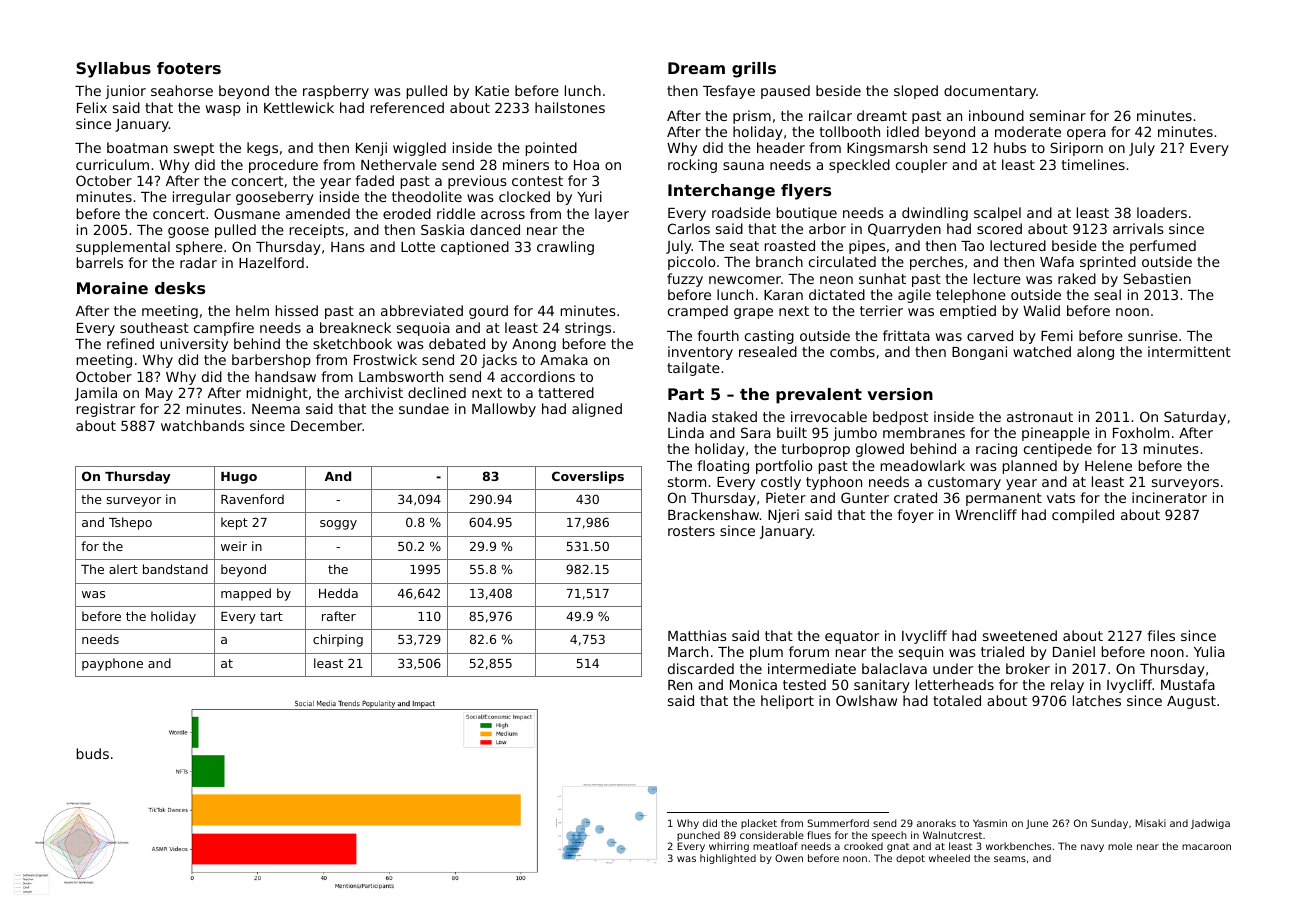 The height and width of the screenshot is (924, 1308). I want to click on scalpel, so click(997, 214).
